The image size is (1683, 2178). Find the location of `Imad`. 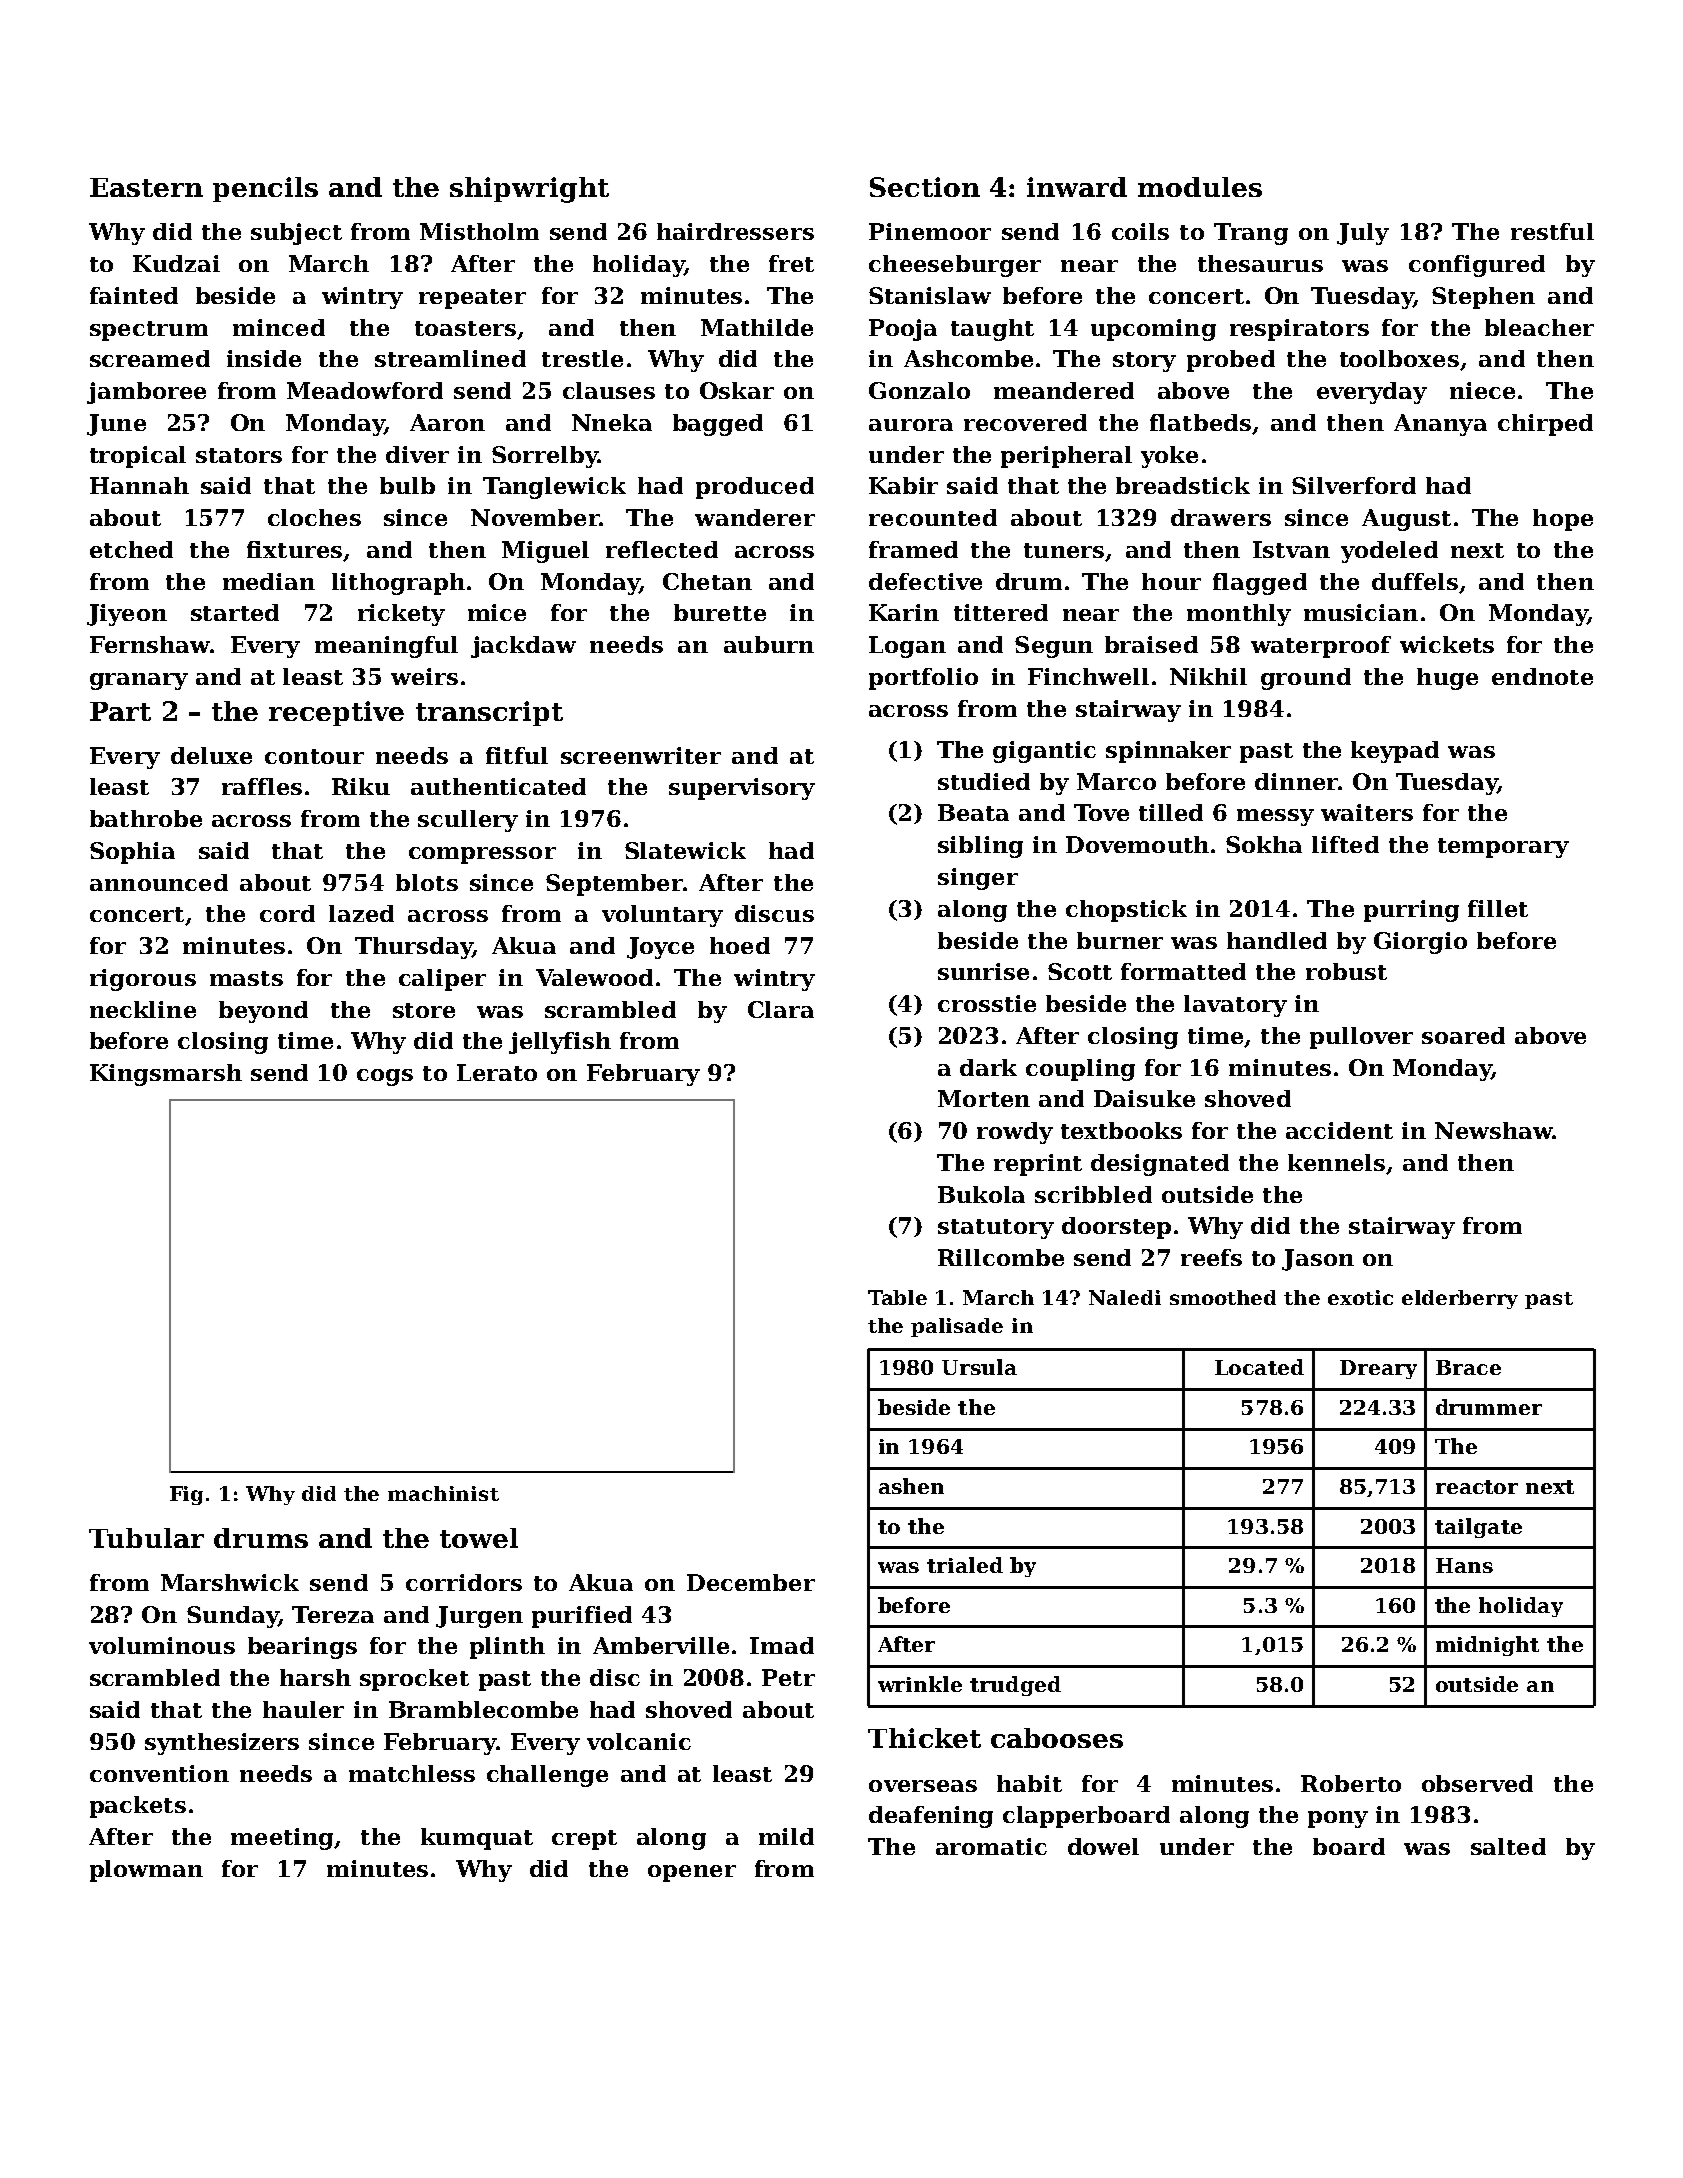

Imad is located at coordinates (782, 1645).
